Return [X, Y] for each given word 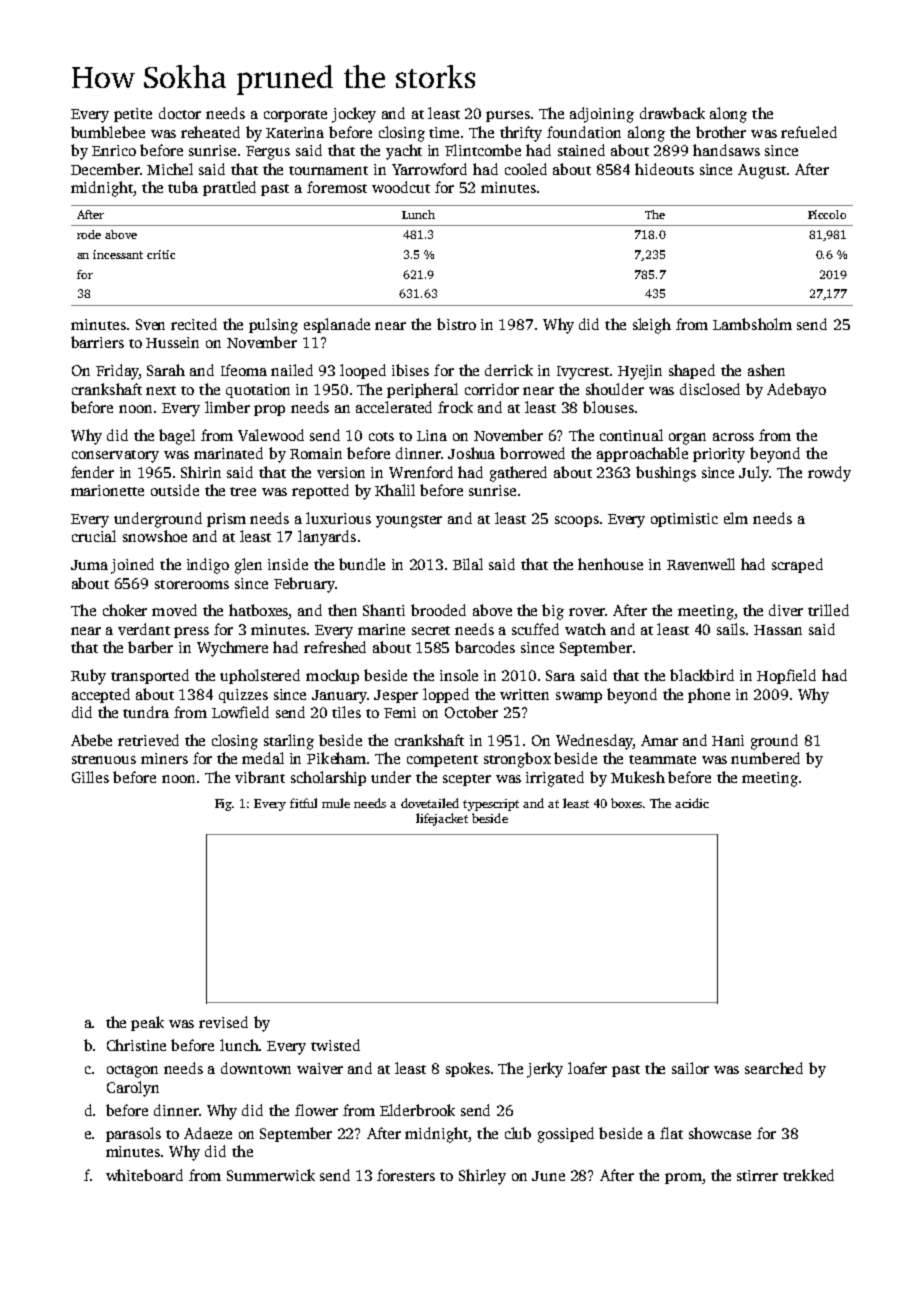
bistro [456, 324]
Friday [117, 372]
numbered [765, 758]
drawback [672, 113]
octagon [132, 1071]
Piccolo [827, 214]
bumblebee [108, 132]
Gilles [90, 777]
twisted [335, 1045]
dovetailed [430, 803]
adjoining [602, 115]
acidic [692, 803]
